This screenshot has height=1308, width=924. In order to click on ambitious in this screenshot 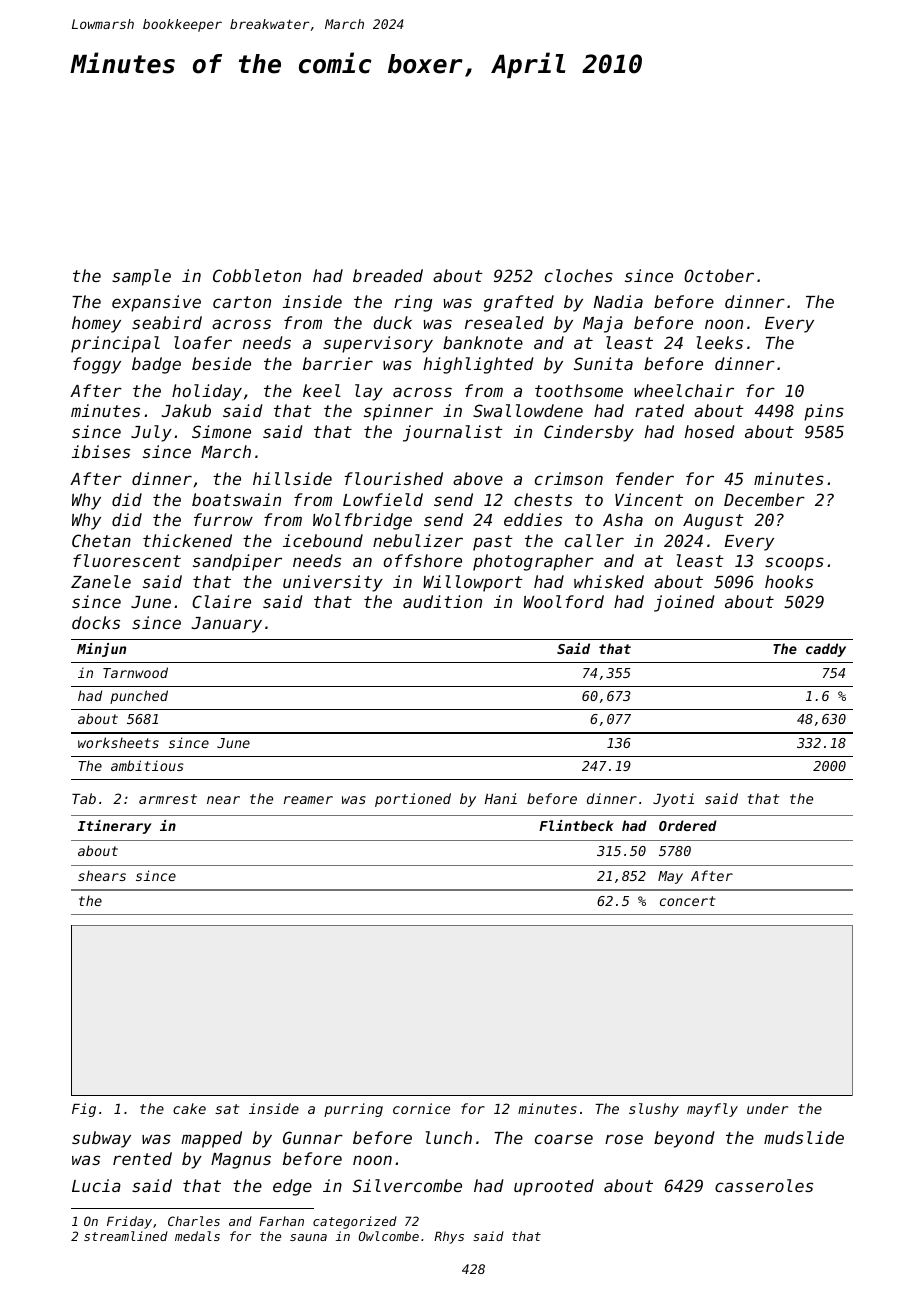, I will do `click(147, 765)`.
